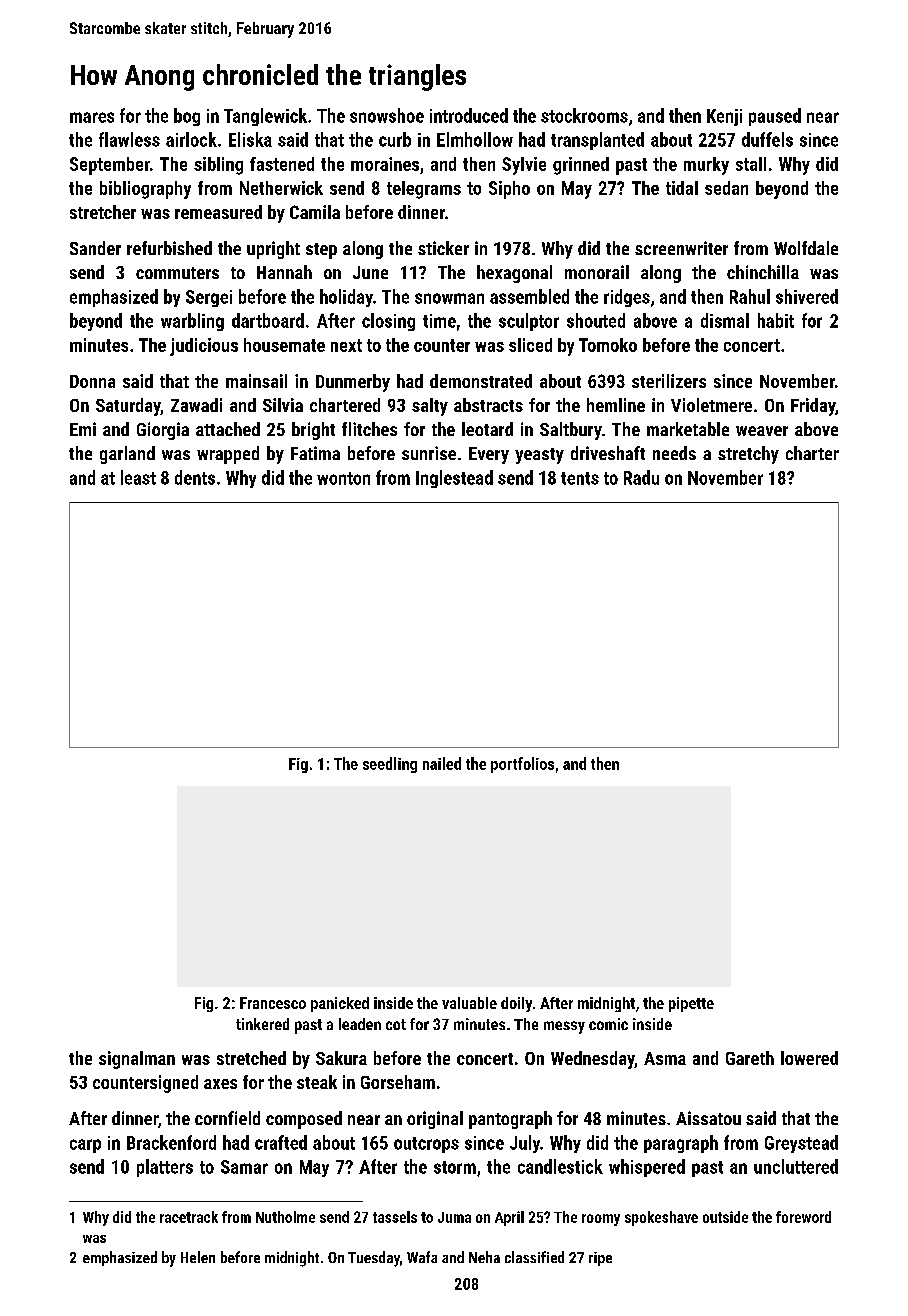  Describe the element at coordinates (641, 477) in the document. I see `Radu` at that location.
